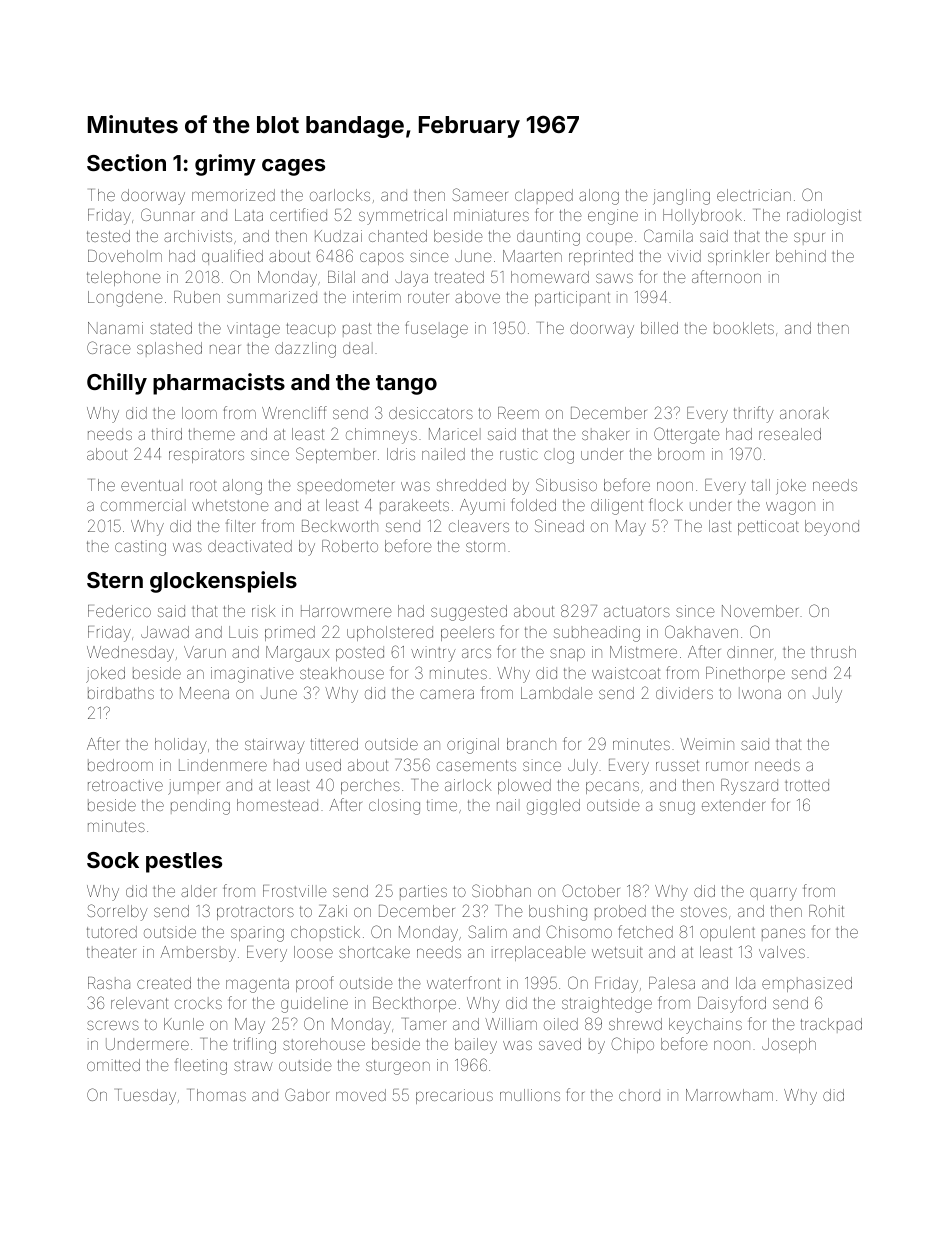 The image size is (952, 1233). Describe the element at coordinates (250, 546) in the screenshot. I see `deactivated` at that location.
